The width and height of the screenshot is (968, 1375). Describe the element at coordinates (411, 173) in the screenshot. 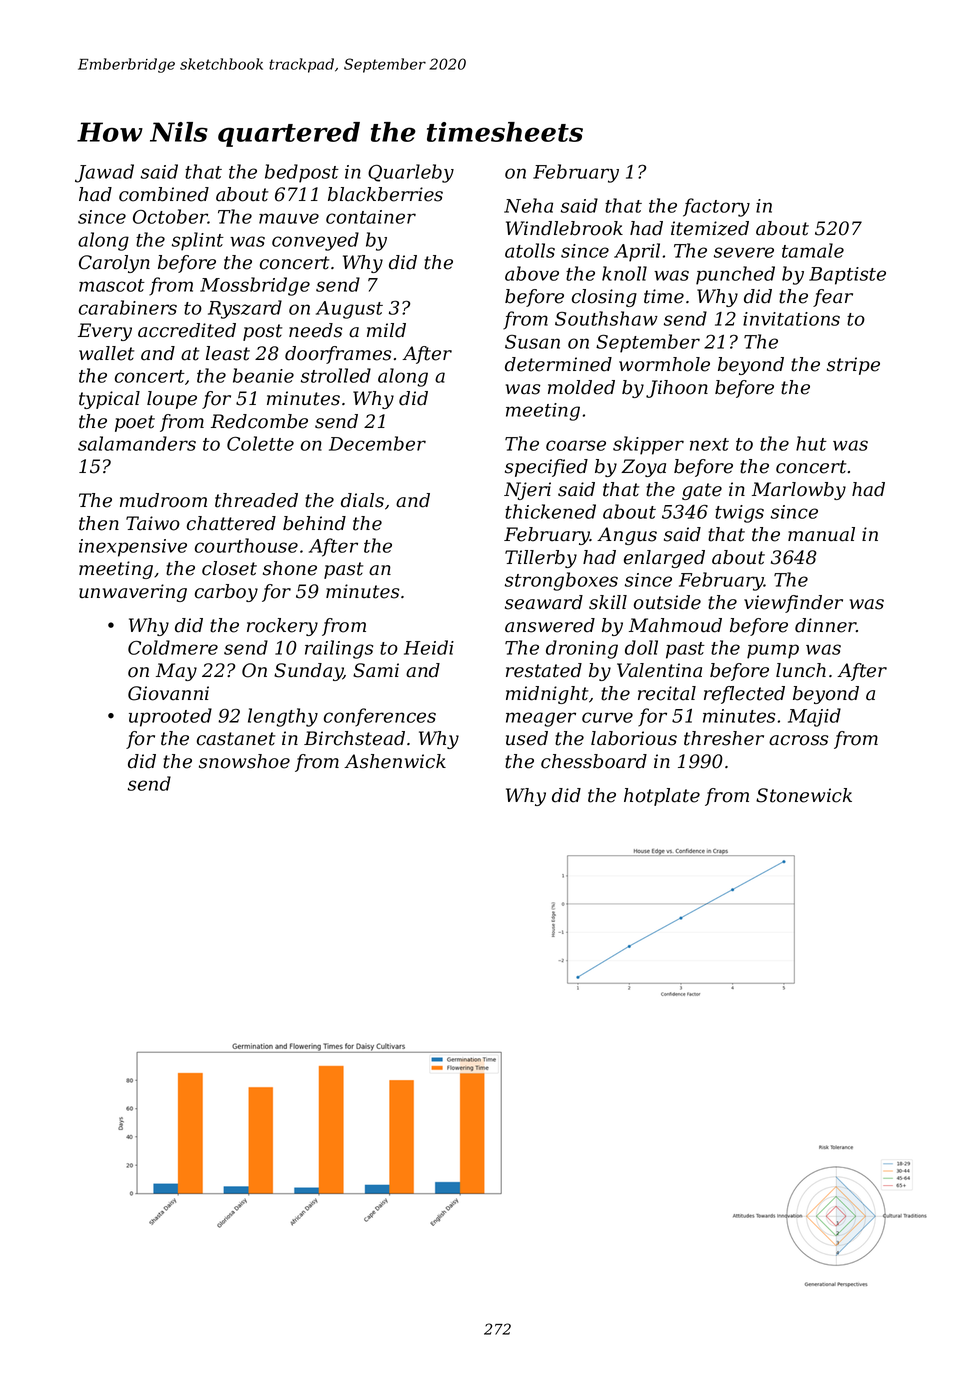

I see `Quarleby` at that location.
